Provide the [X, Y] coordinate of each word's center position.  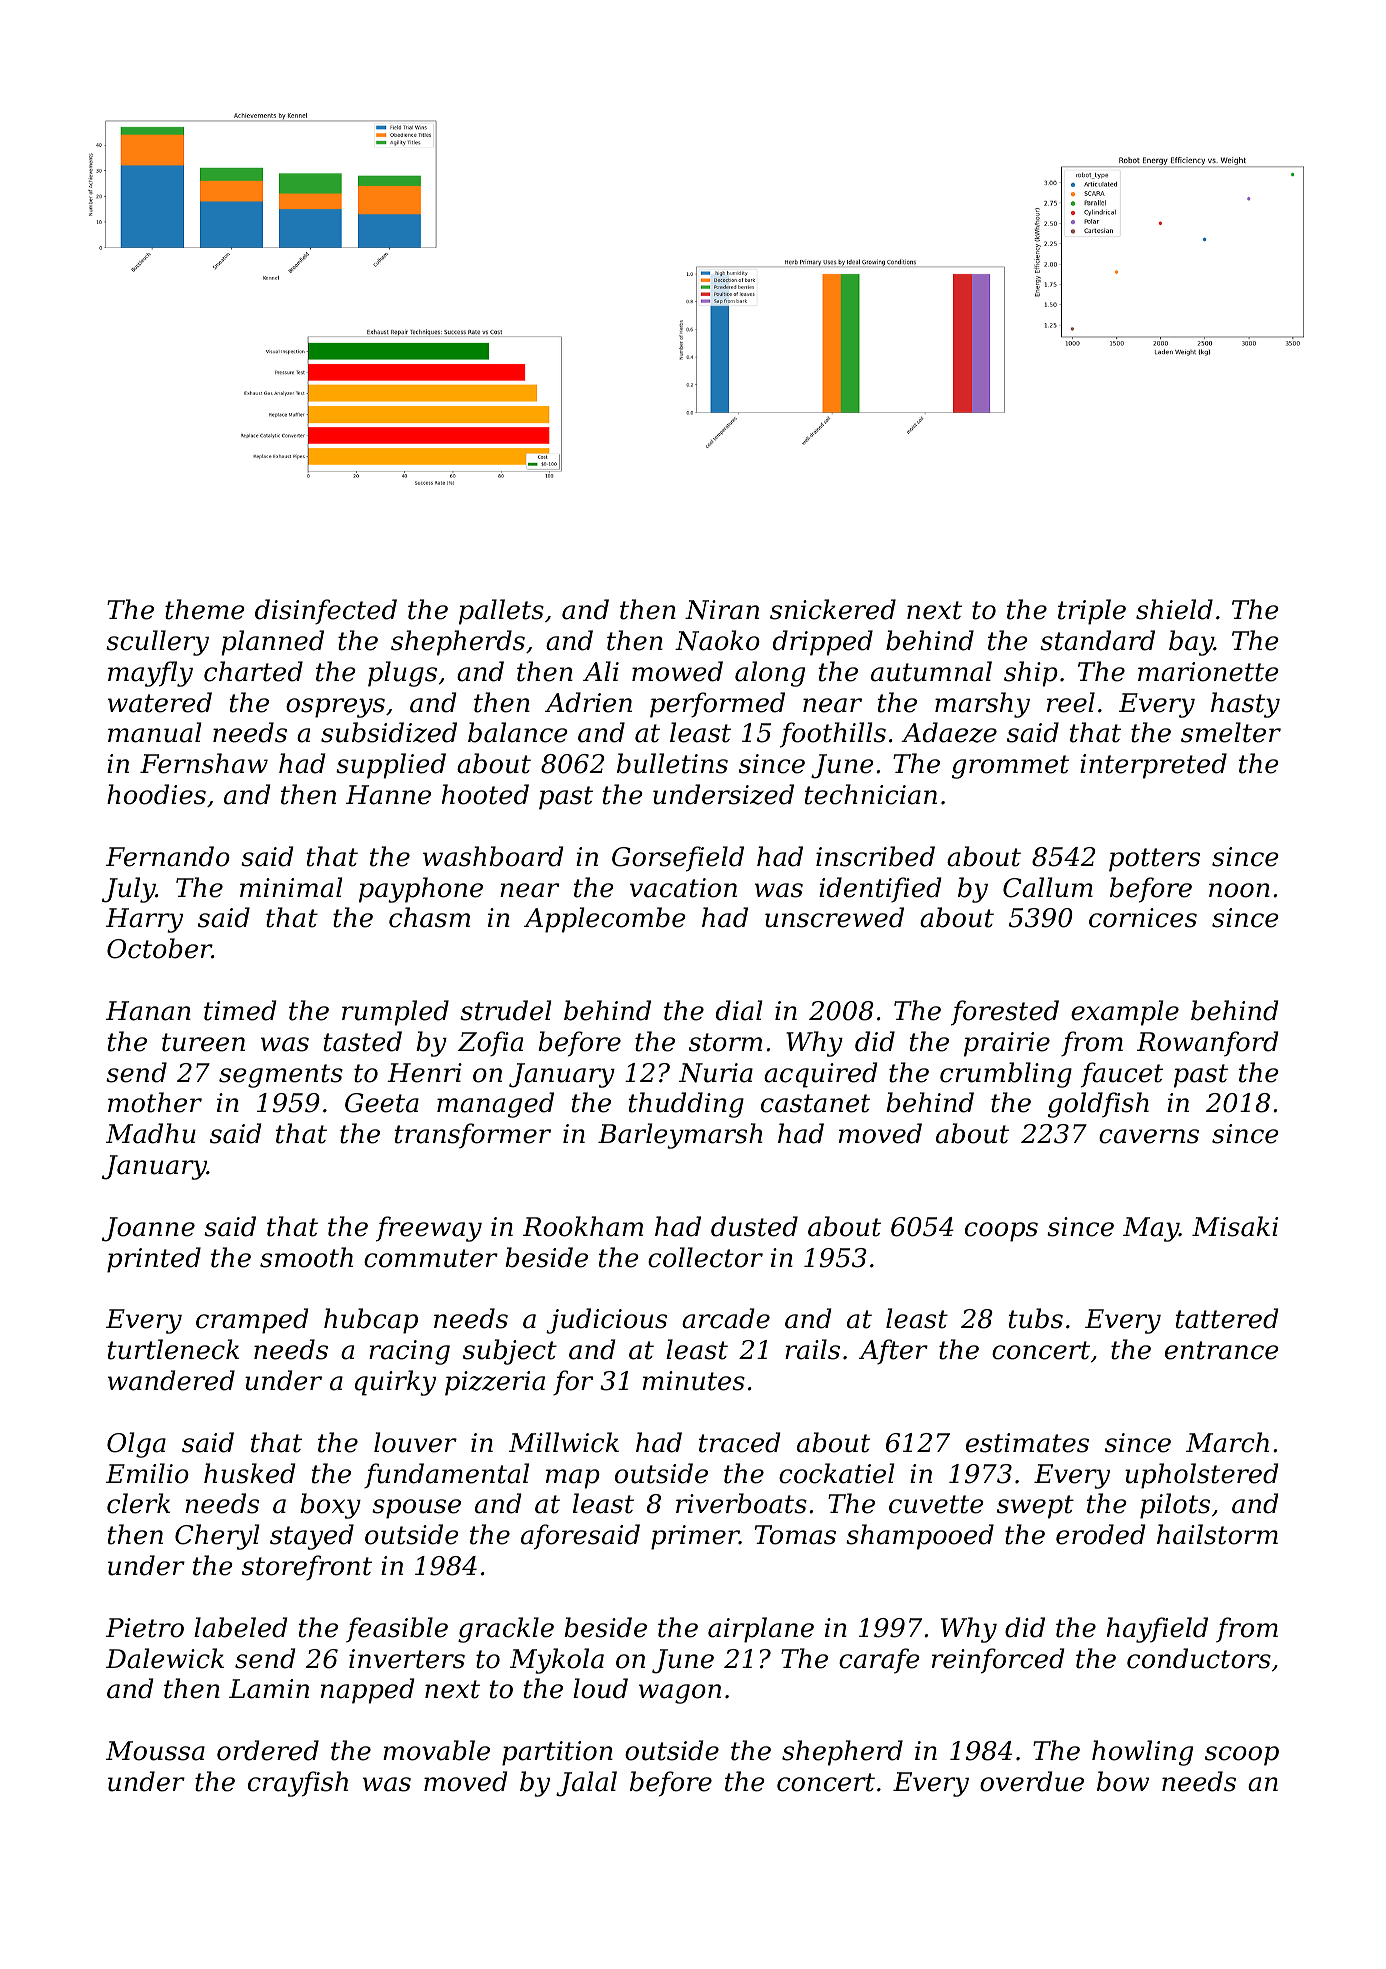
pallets [501, 612]
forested [1005, 1013]
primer [695, 1537]
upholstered [1201, 1476]
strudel [505, 1010]
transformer [473, 1136]
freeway [429, 1229]
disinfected [326, 612]
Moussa [155, 1751]
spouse [416, 1509]
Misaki [1235, 1226]
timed [240, 1010]
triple [1092, 612]
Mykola [557, 1661]
